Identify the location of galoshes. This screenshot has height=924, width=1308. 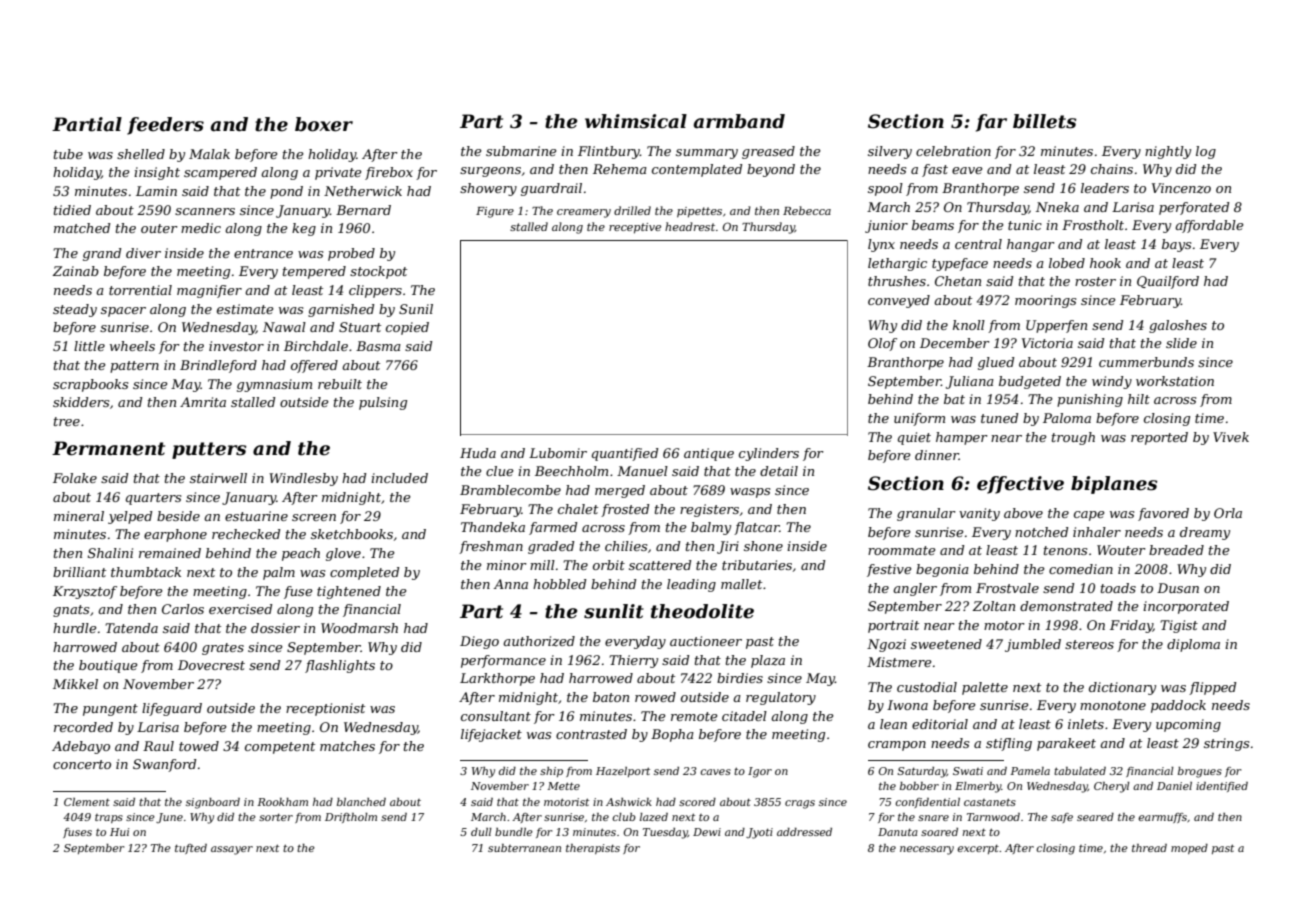
(1178, 326).
